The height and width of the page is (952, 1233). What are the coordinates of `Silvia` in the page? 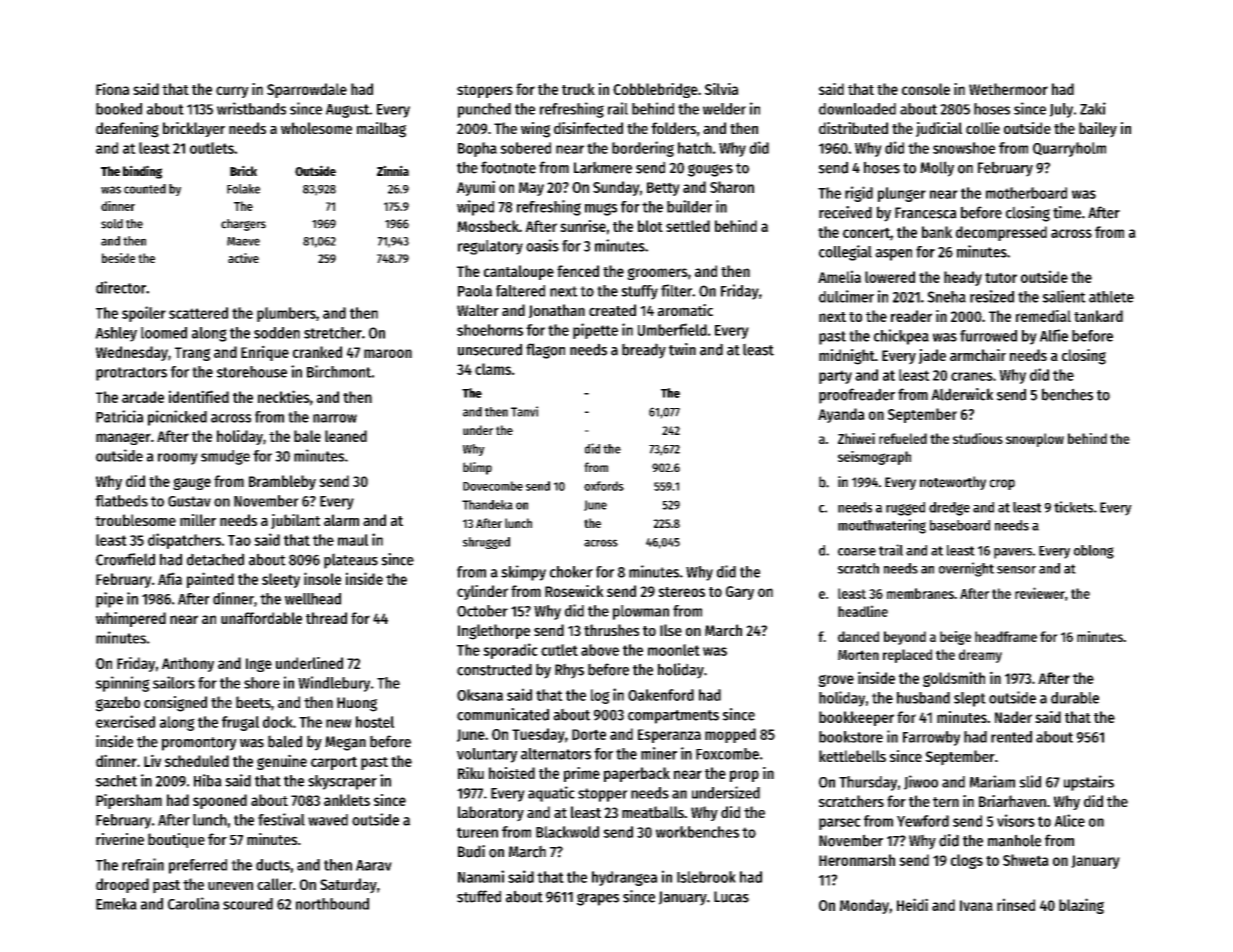 It's located at (721, 89).
